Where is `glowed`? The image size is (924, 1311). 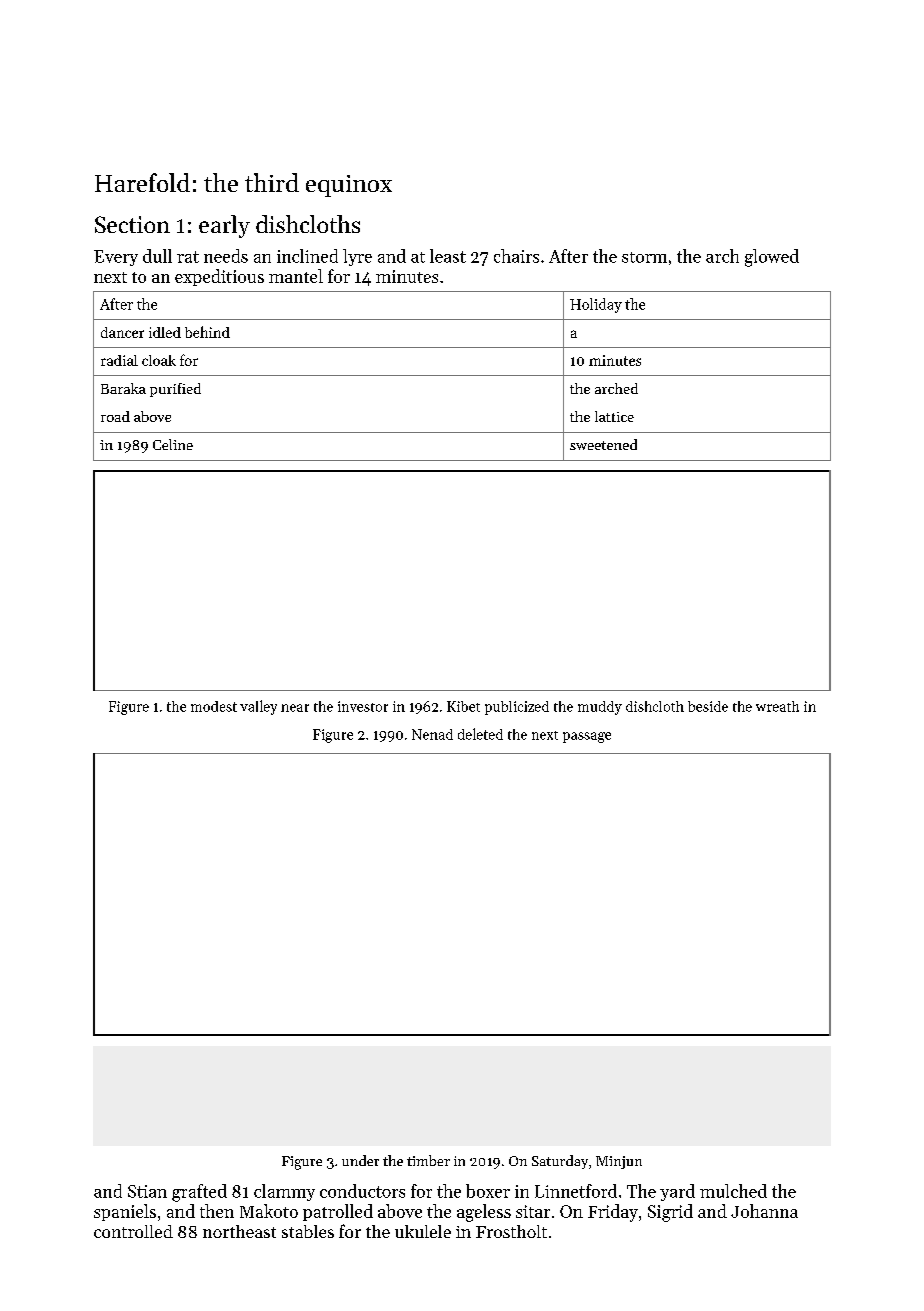
glowed is located at coordinates (772, 258).
